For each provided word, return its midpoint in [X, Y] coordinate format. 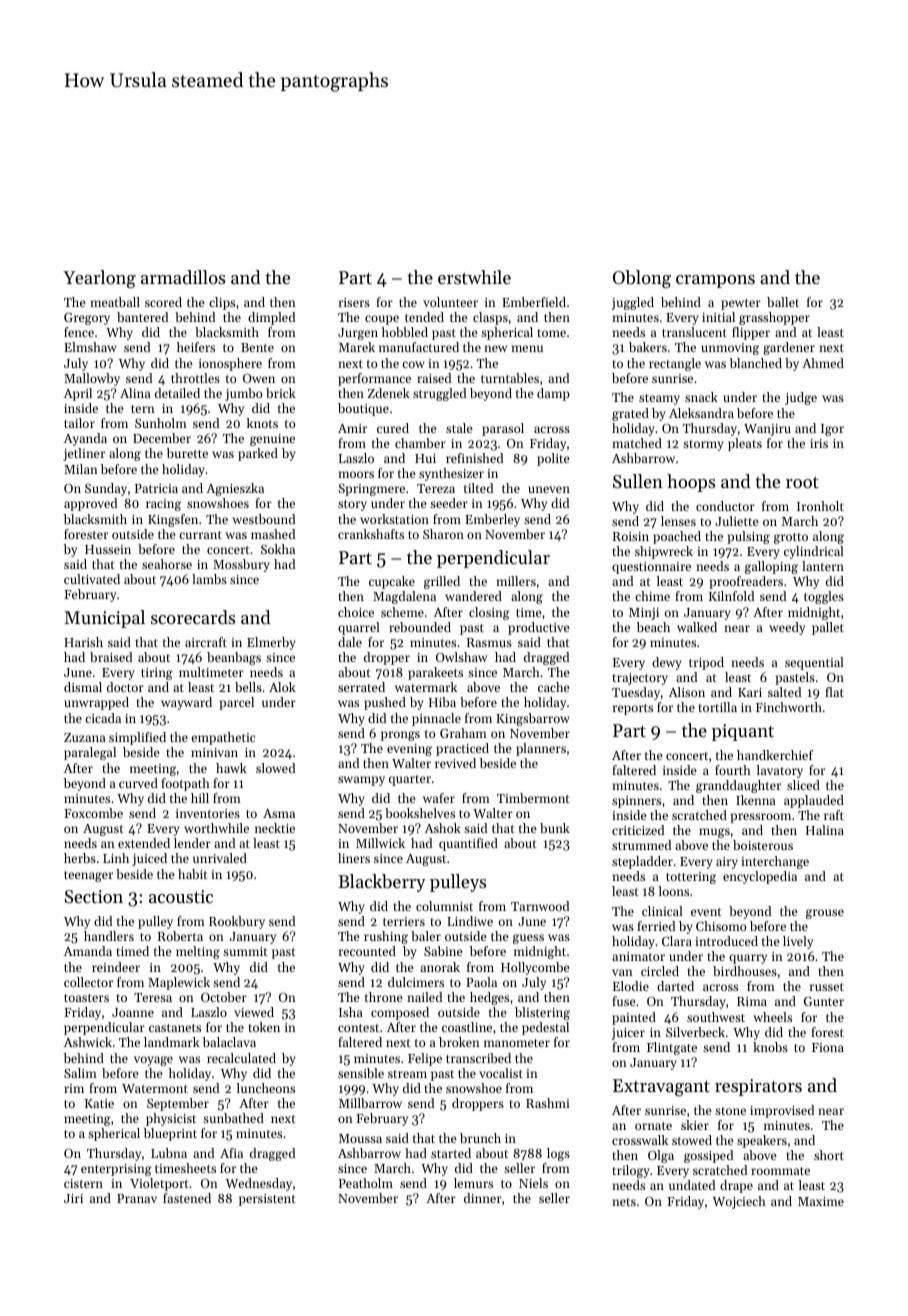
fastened [187, 1198]
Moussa [360, 1138]
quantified [468, 844]
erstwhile [474, 277]
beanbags [234, 658]
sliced [803, 785]
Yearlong [99, 279]
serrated [361, 687]
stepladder [642, 862]
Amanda [88, 951]
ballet [783, 302]
